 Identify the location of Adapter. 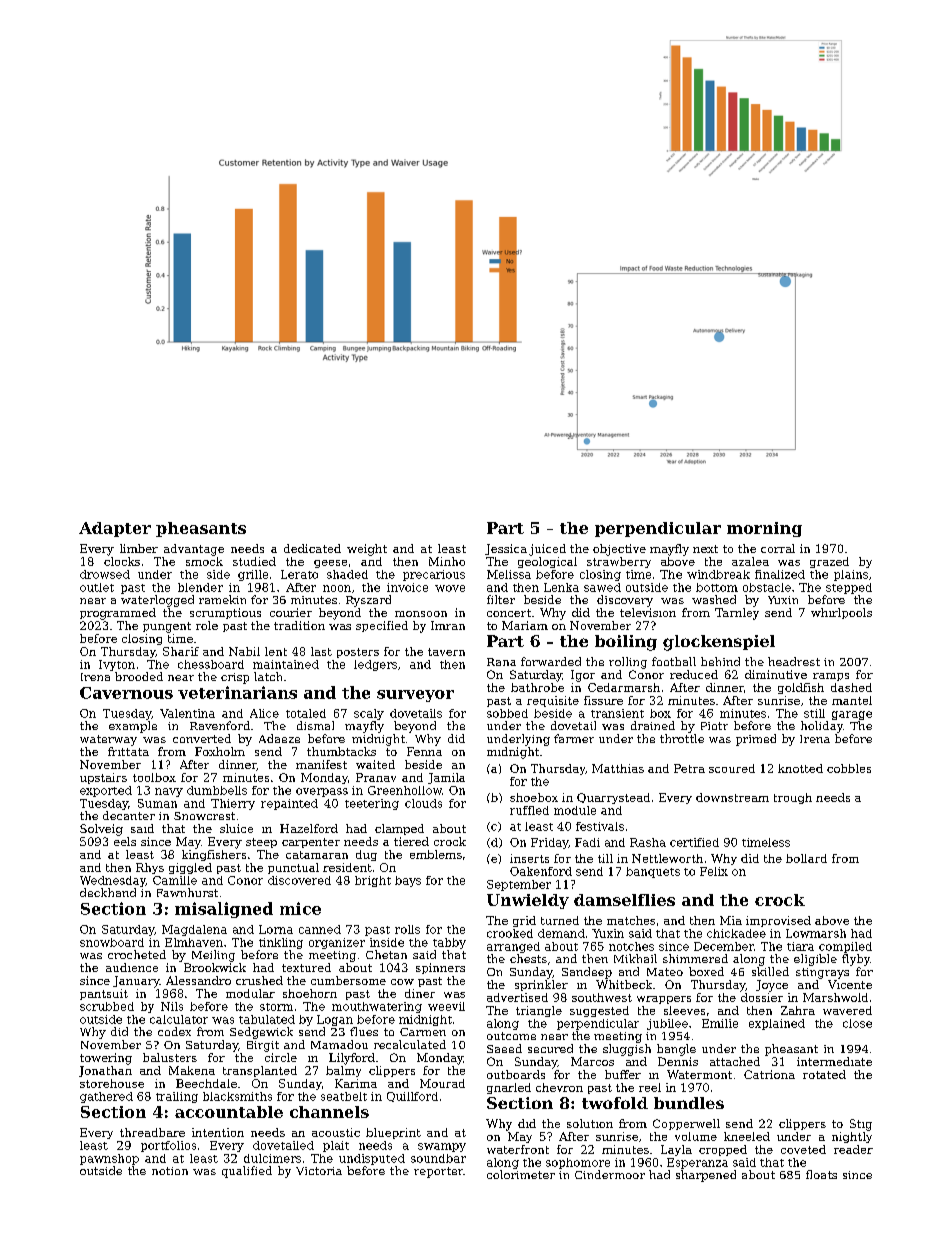
(115, 529).
